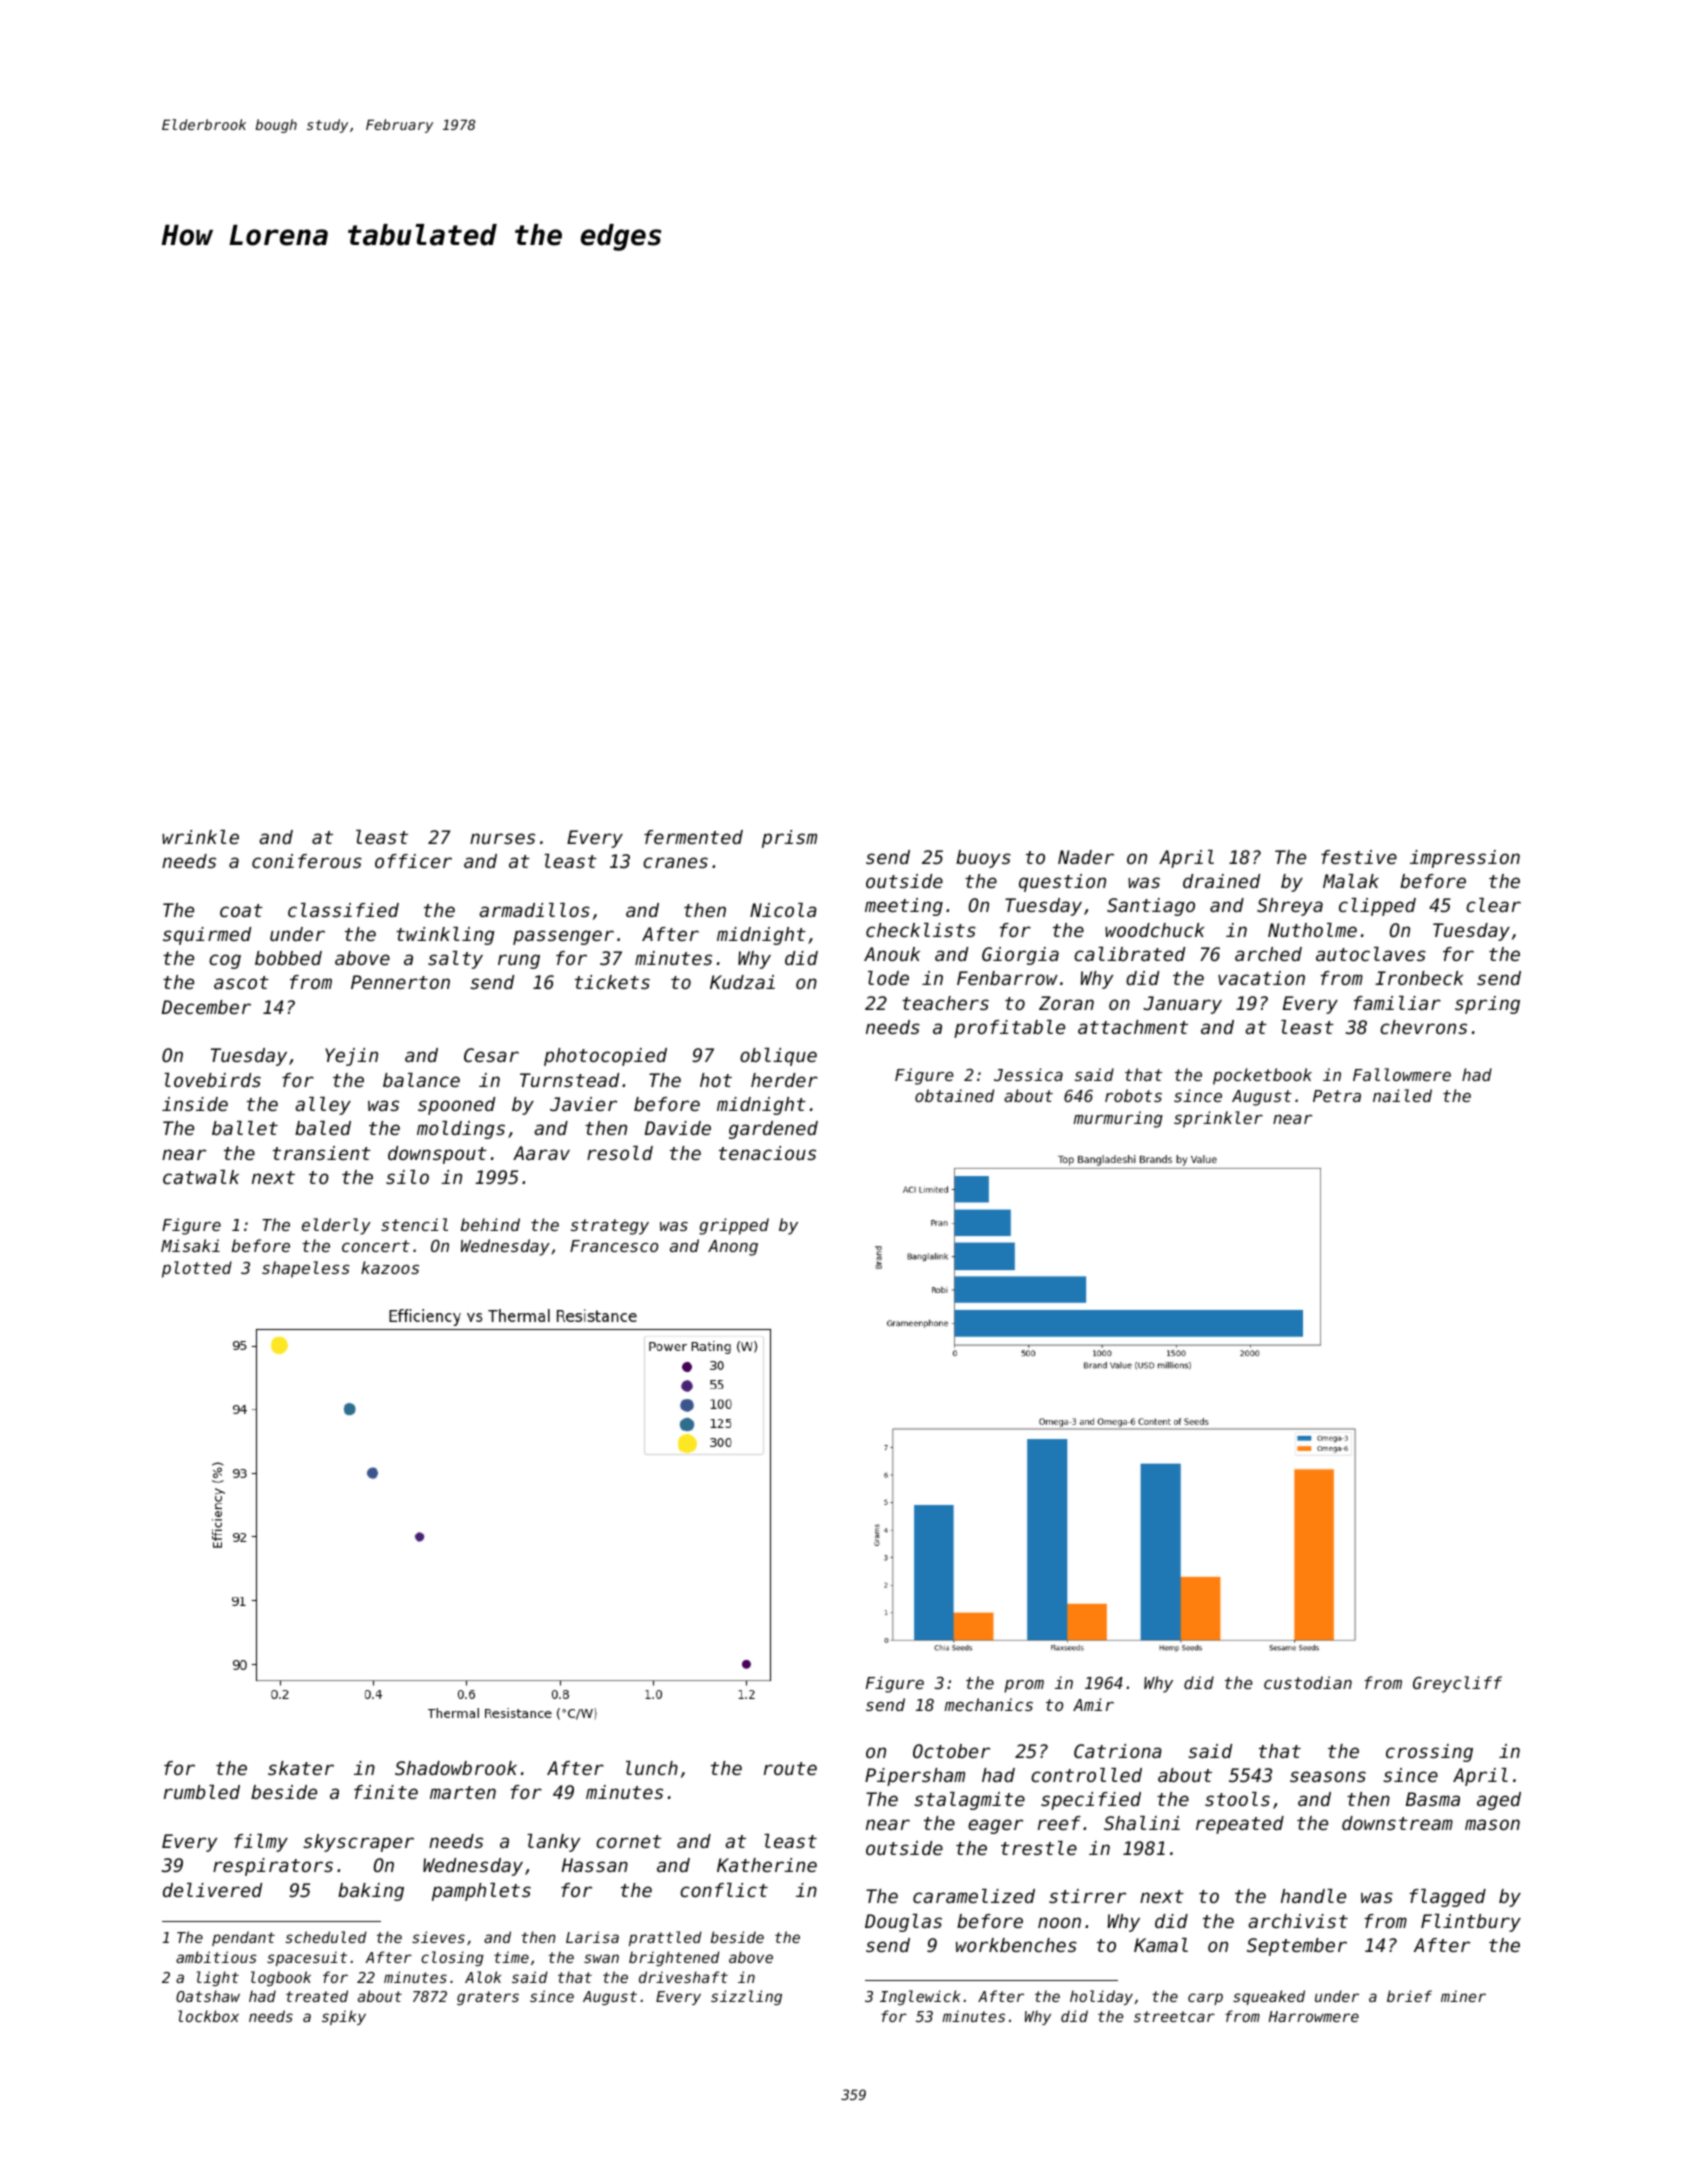 The image size is (1683, 2178). Describe the element at coordinates (208, 2016) in the screenshot. I see `lockbox` at that location.
